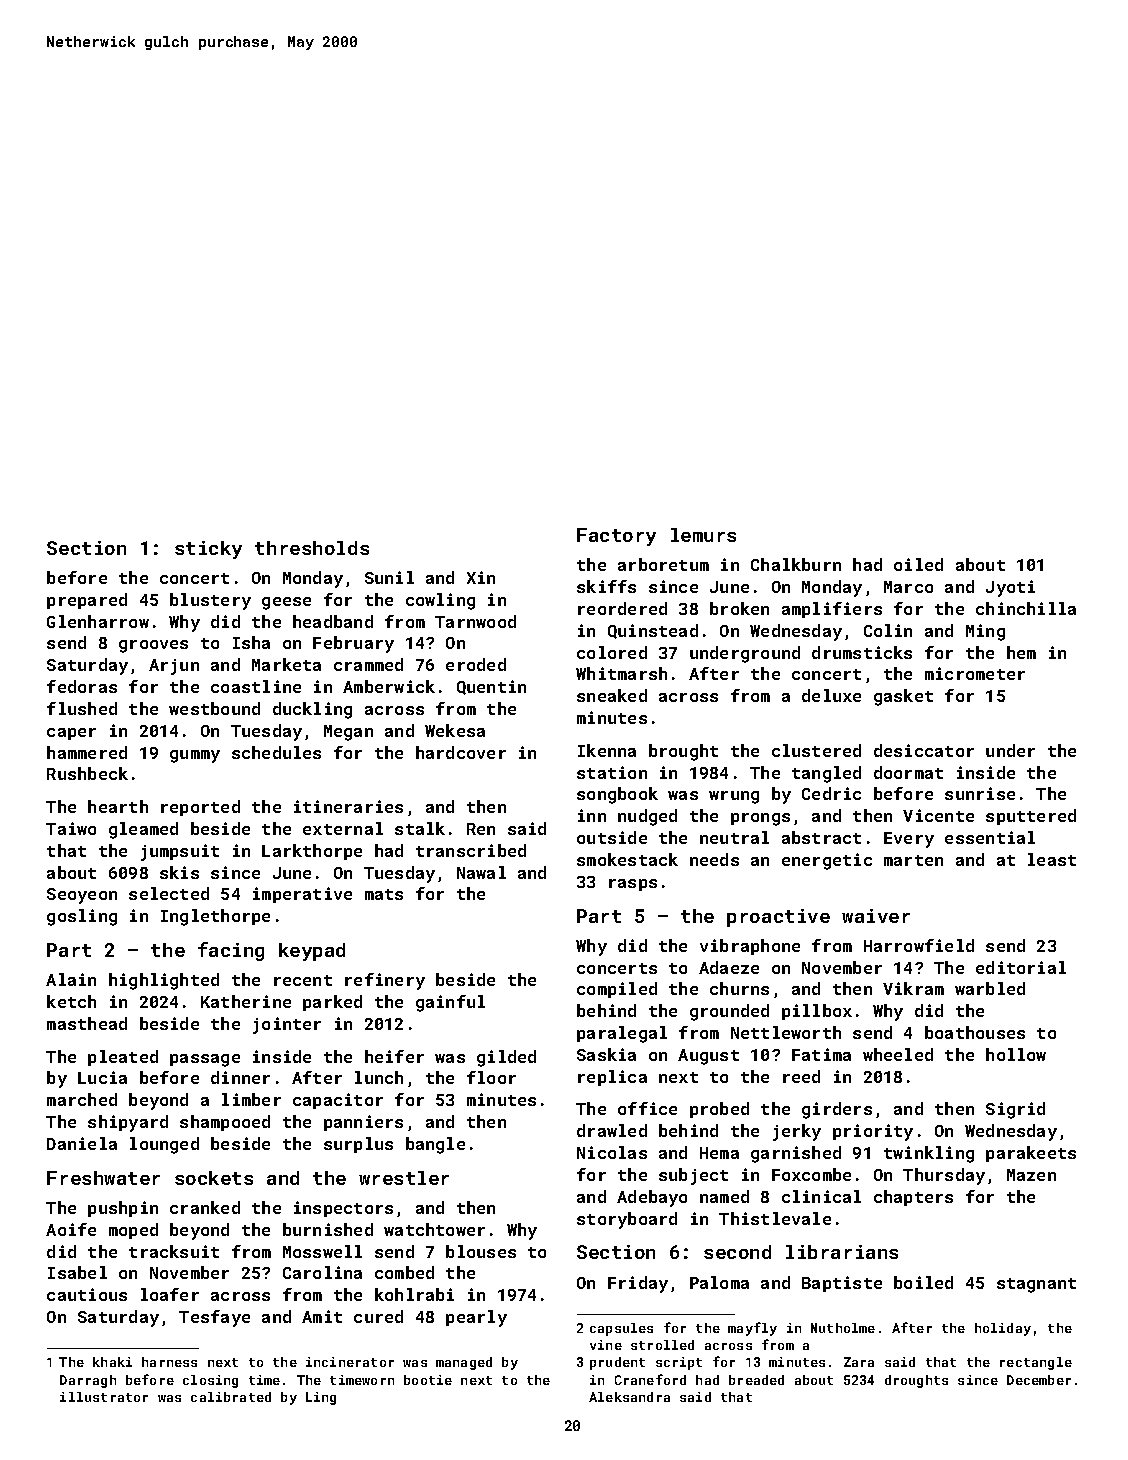 This screenshot has height=1460, width=1128. What do you see at coordinates (98, 621) in the screenshot?
I see `Glenharrow` at bounding box center [98, 621].
